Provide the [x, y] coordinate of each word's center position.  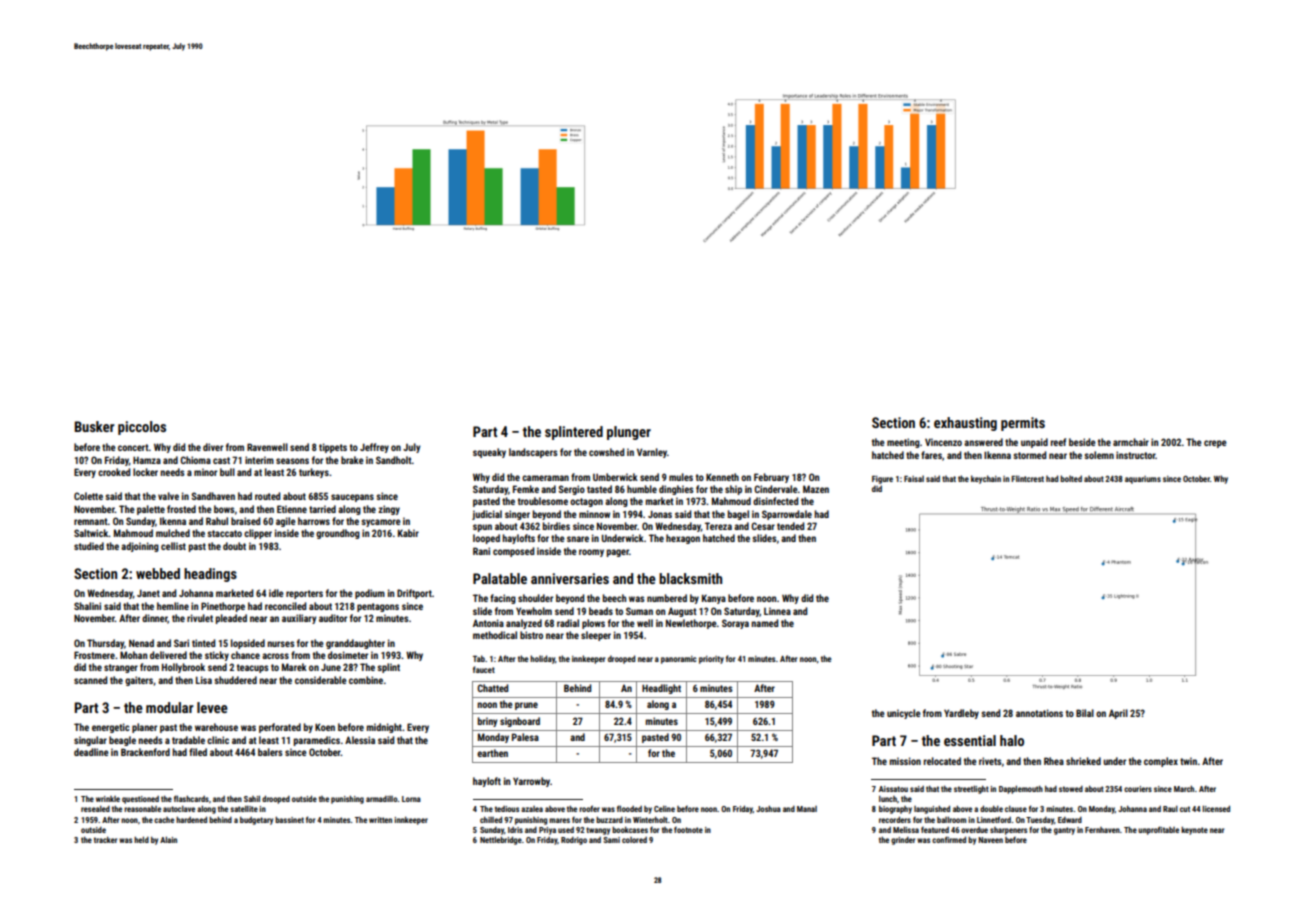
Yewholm [534, 611]
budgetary [256, 820]
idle [276, 593]
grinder [903, 841]
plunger [629, 433]
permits [1023, 424]
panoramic [679, 660]
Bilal [1085, 713]
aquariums [1143, 480]
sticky [217, 656]
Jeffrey [374, 448]
